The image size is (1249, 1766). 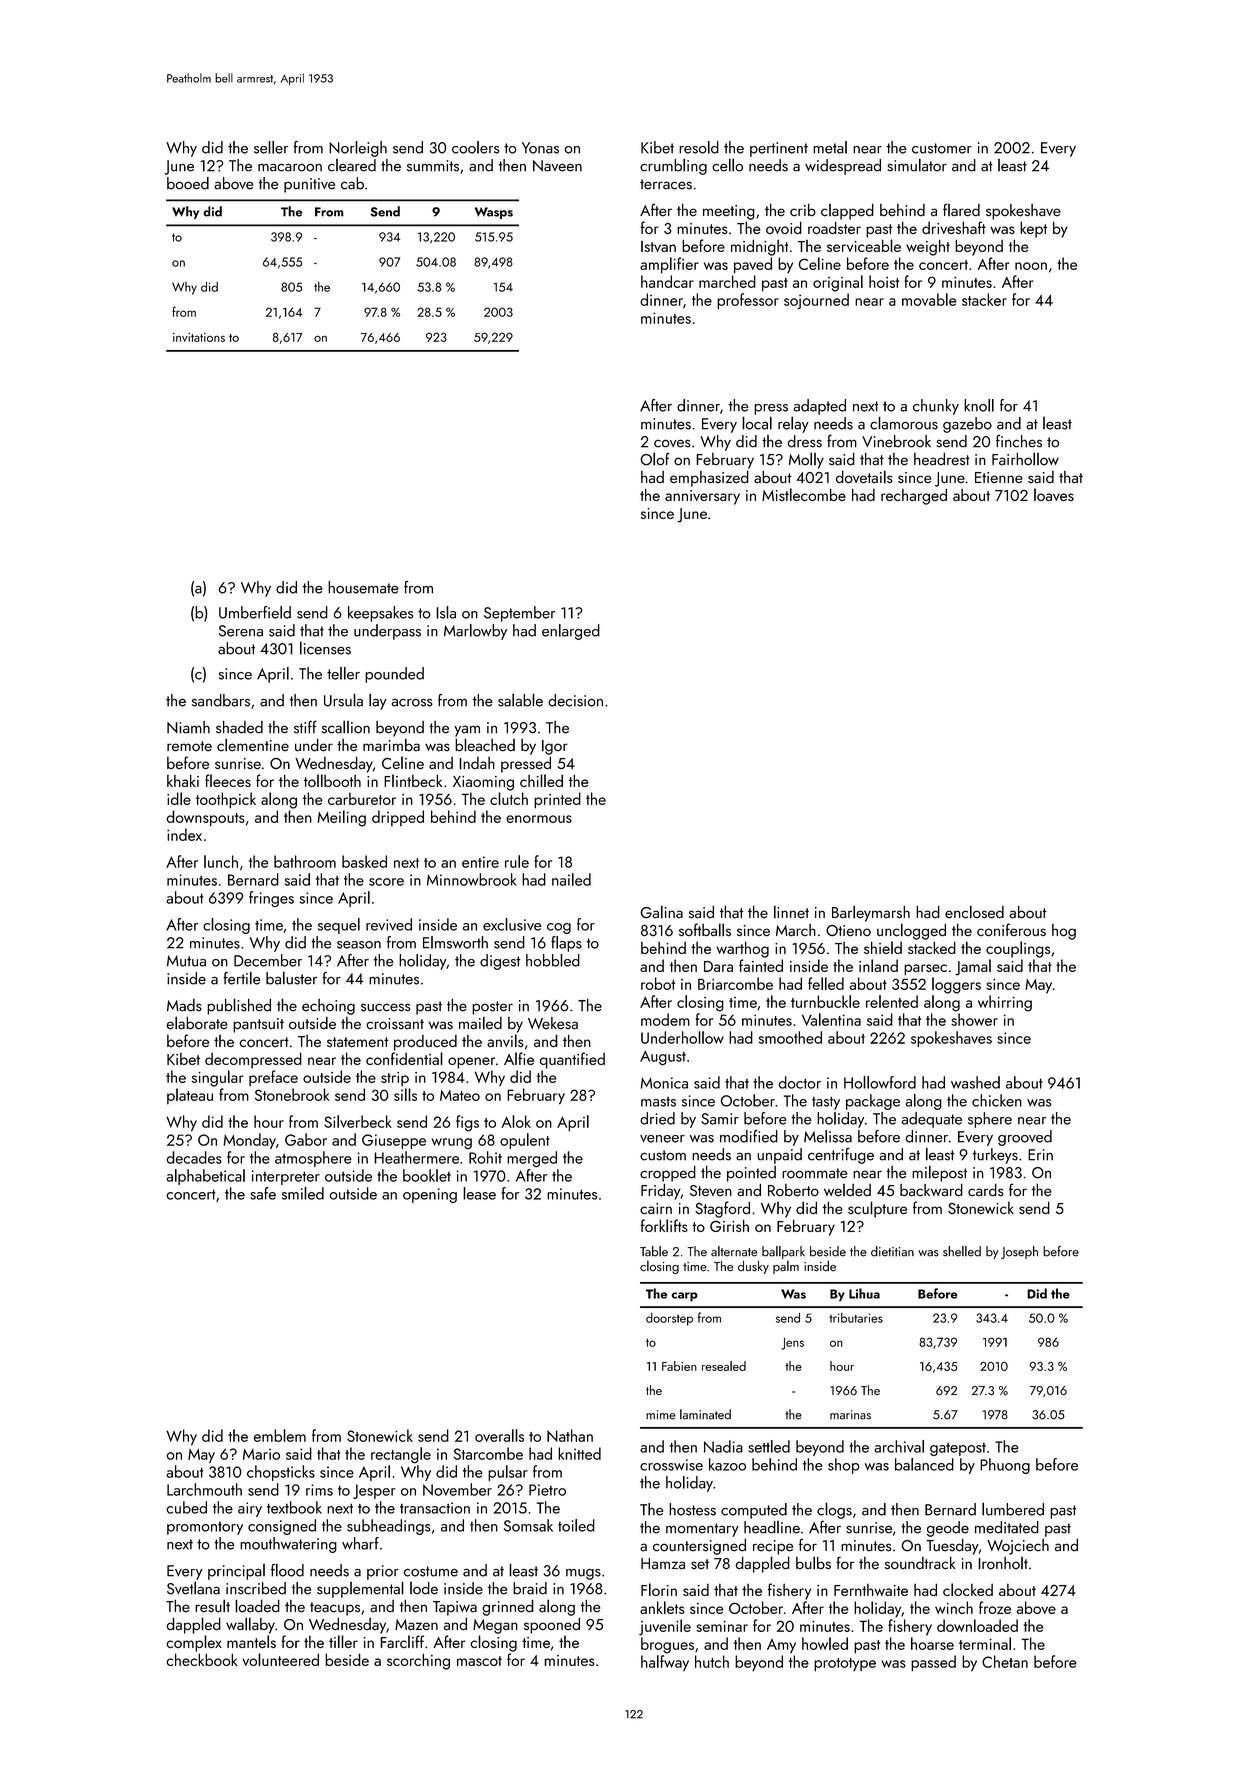 I want to click on kept, so click(x=1033, y=229).
